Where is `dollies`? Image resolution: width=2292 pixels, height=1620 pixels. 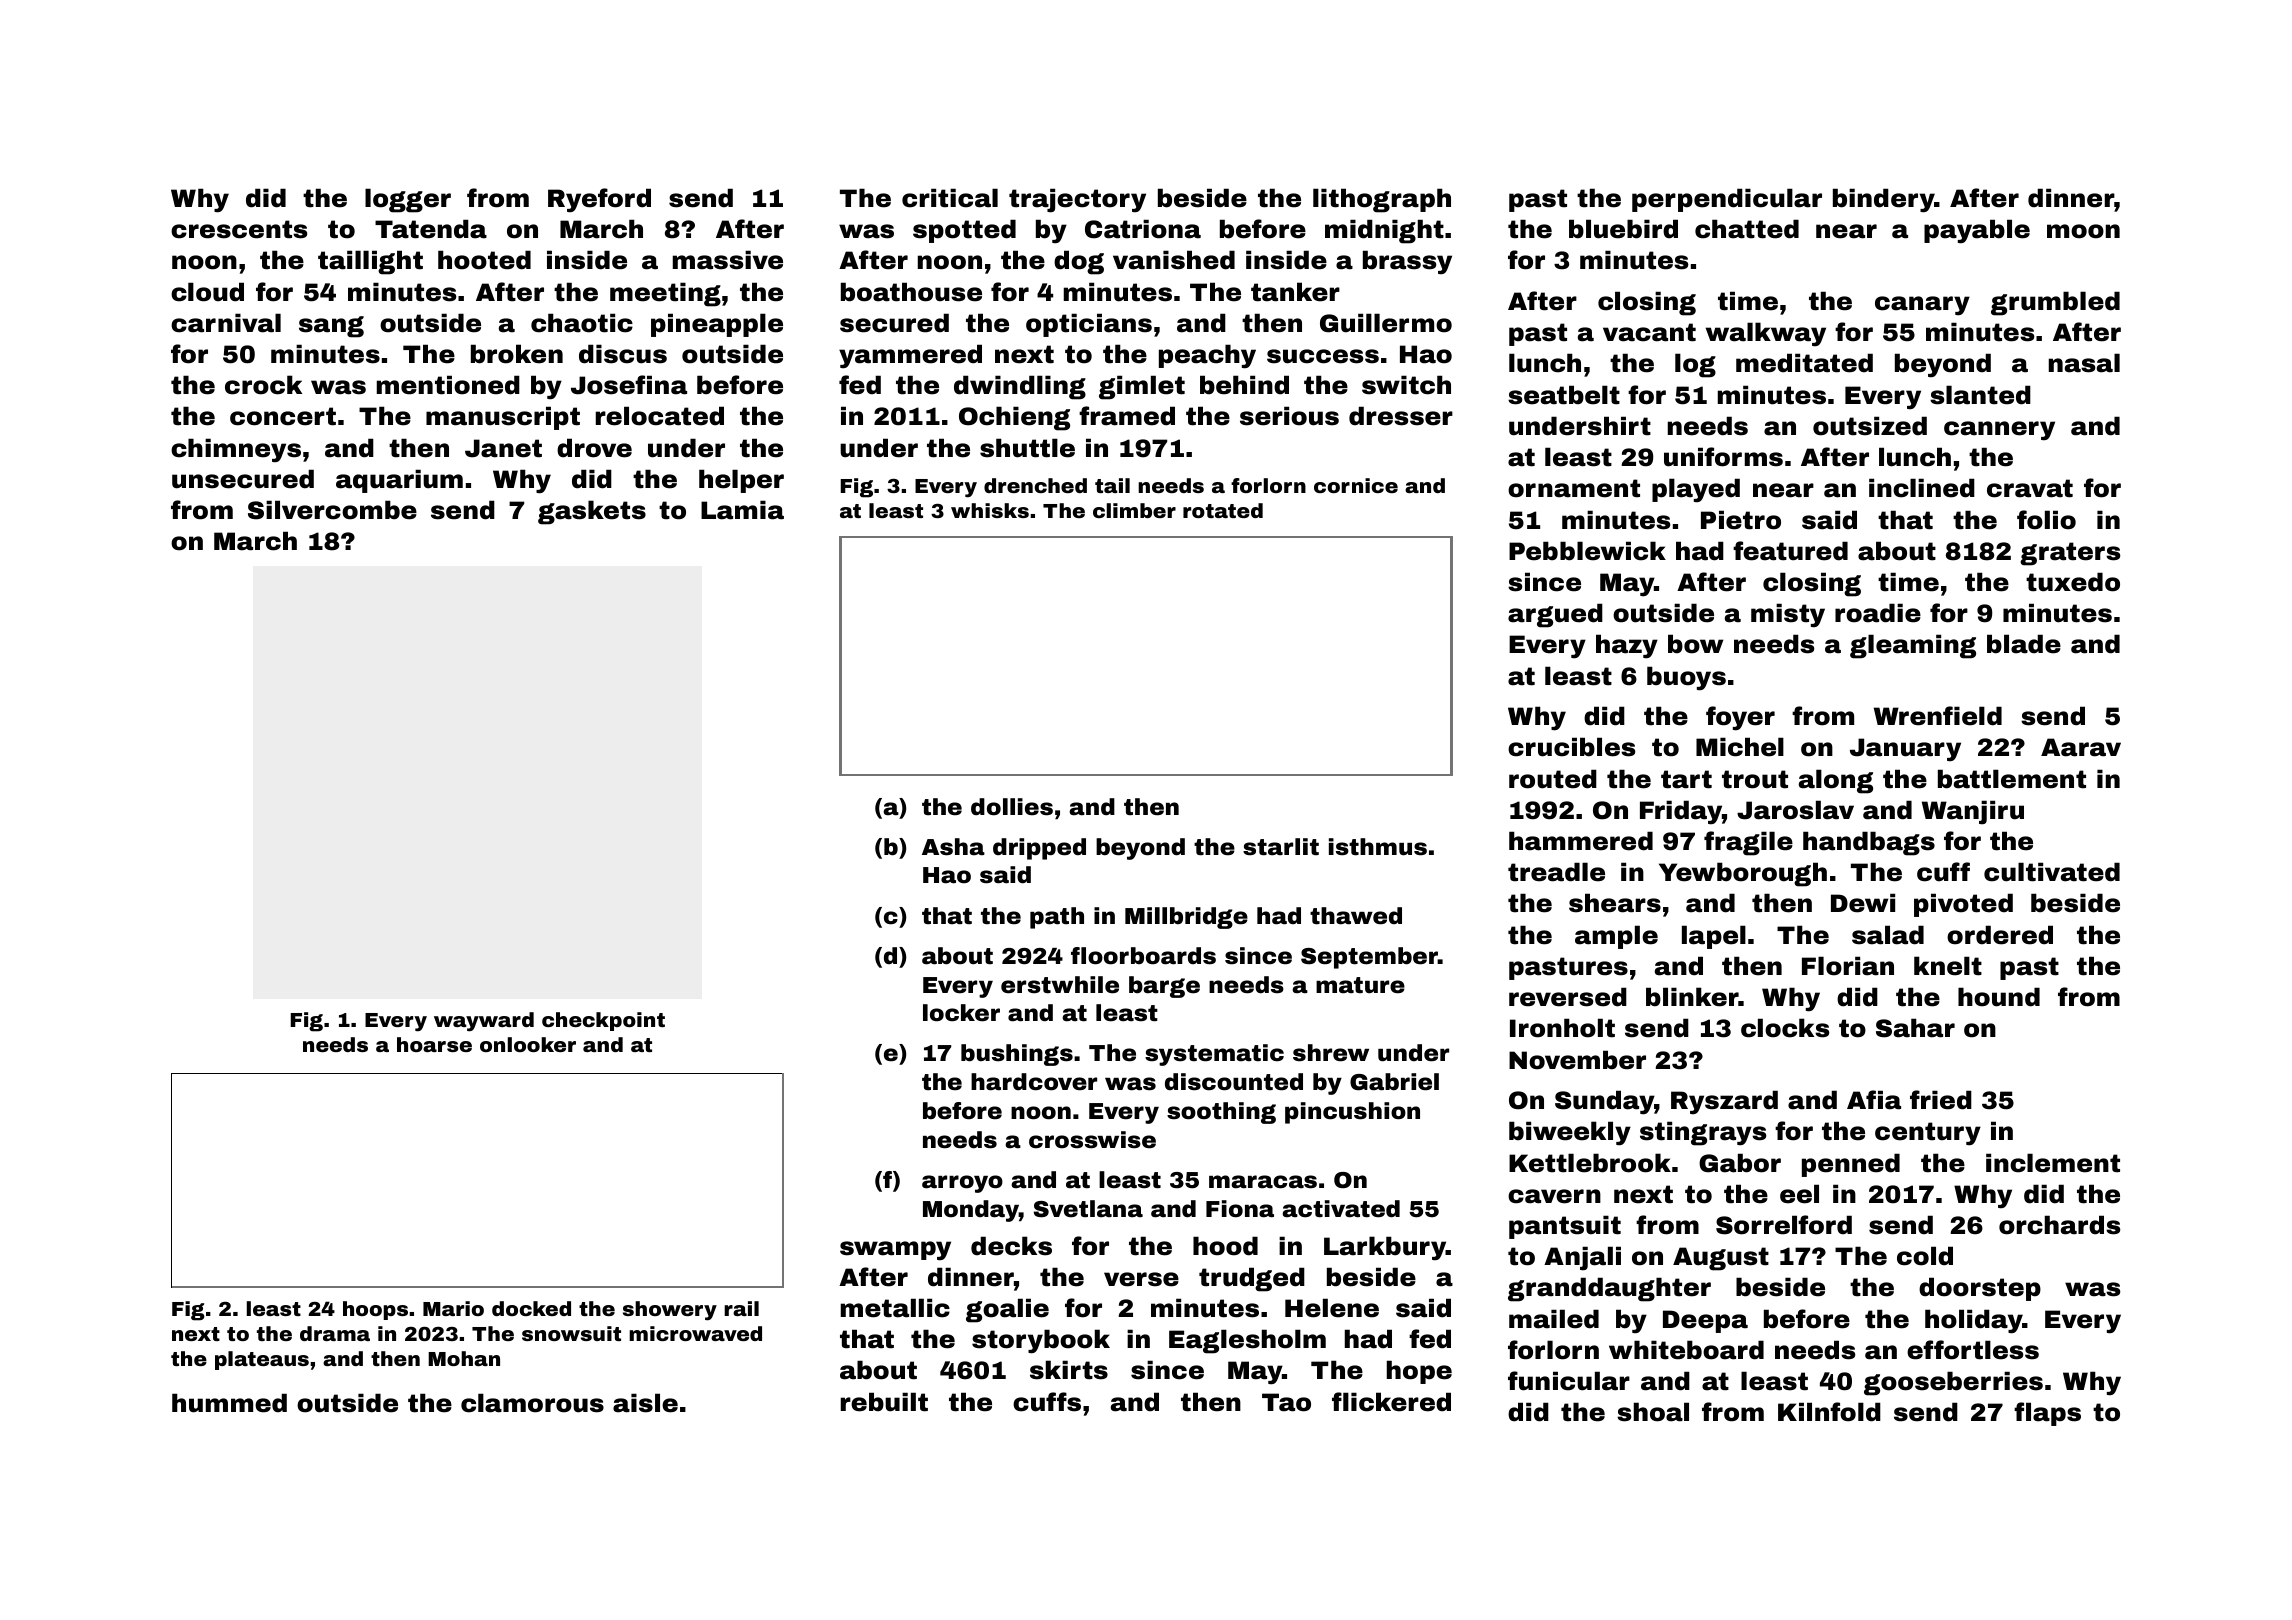
dollies is located at coordinates (1012, 807).
